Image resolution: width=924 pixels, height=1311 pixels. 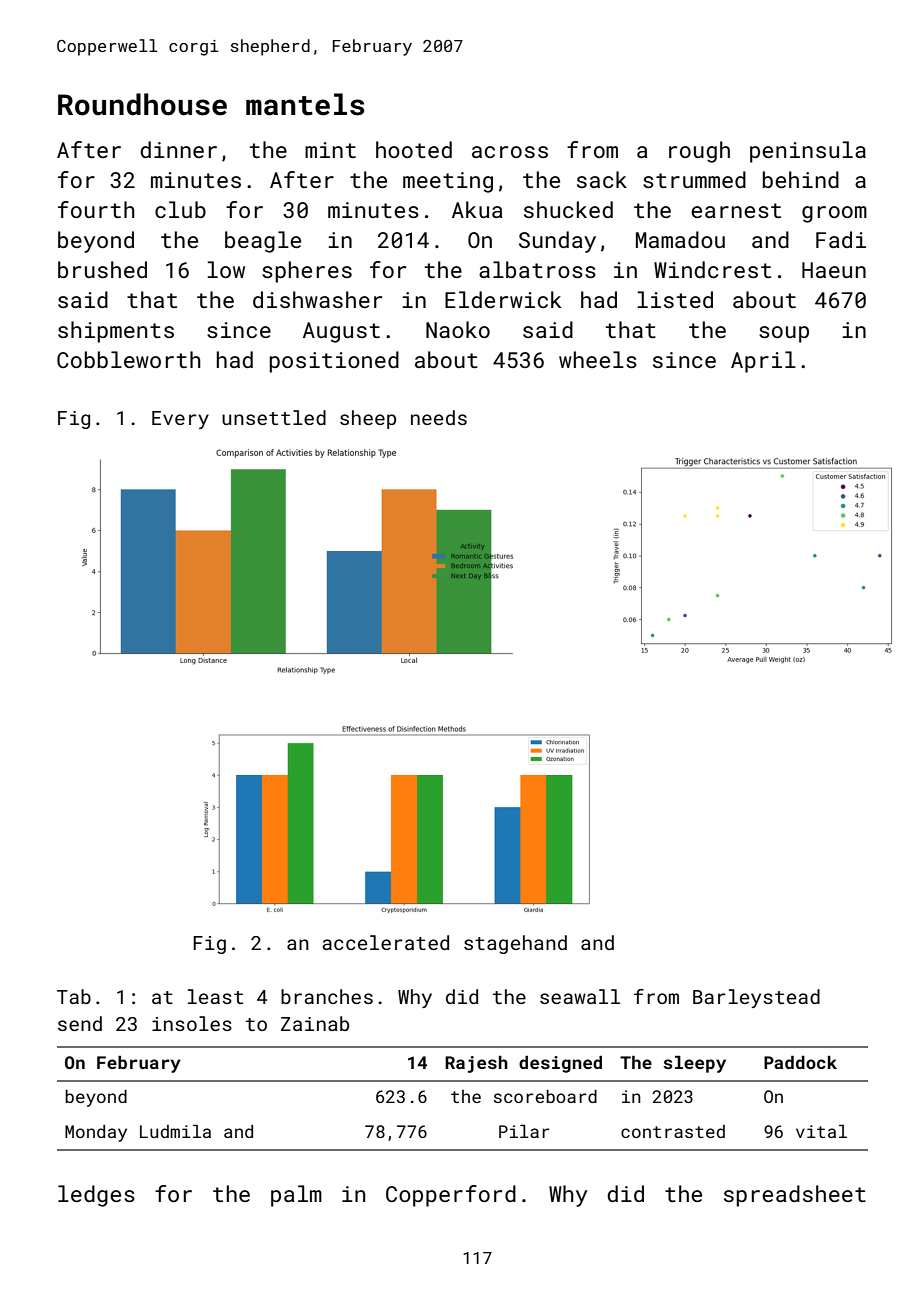 I want to click on positioned, so click(x=334, y=362).
